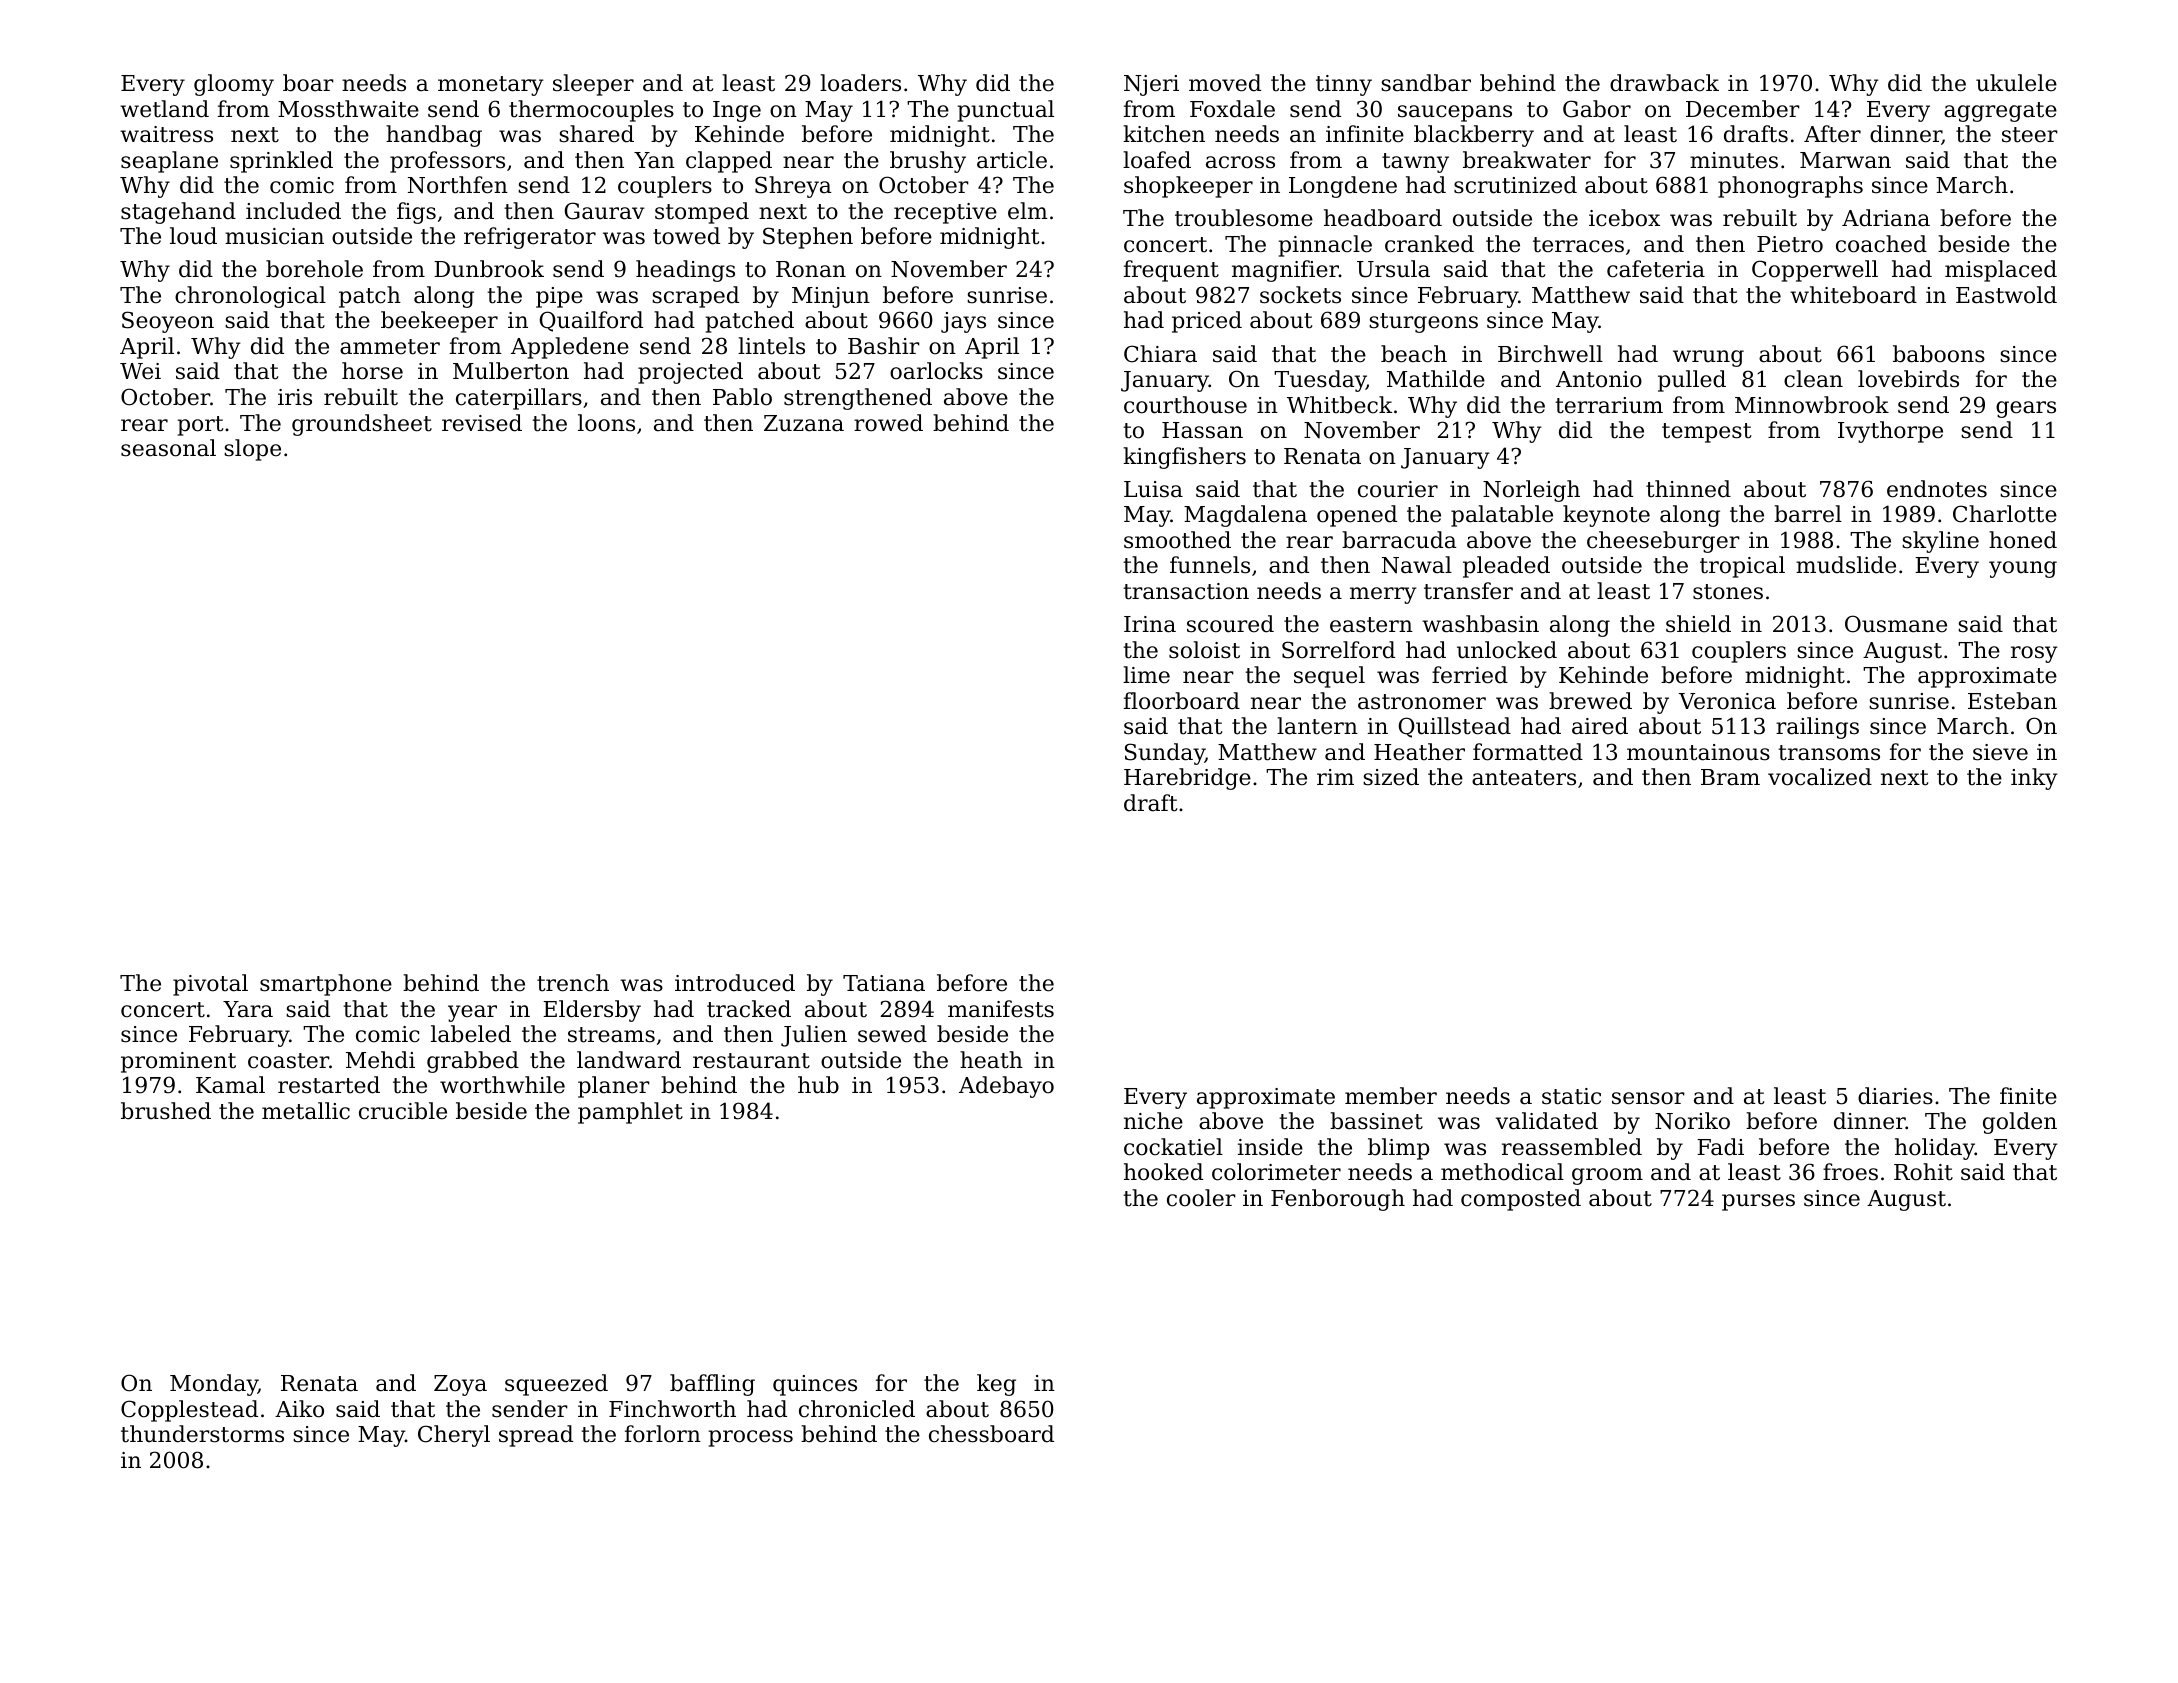 This screenshot has width=2178, height=1683. Describe the element at coordinates (1344, 85) in the screenshot. I see `tinny` at that location.
